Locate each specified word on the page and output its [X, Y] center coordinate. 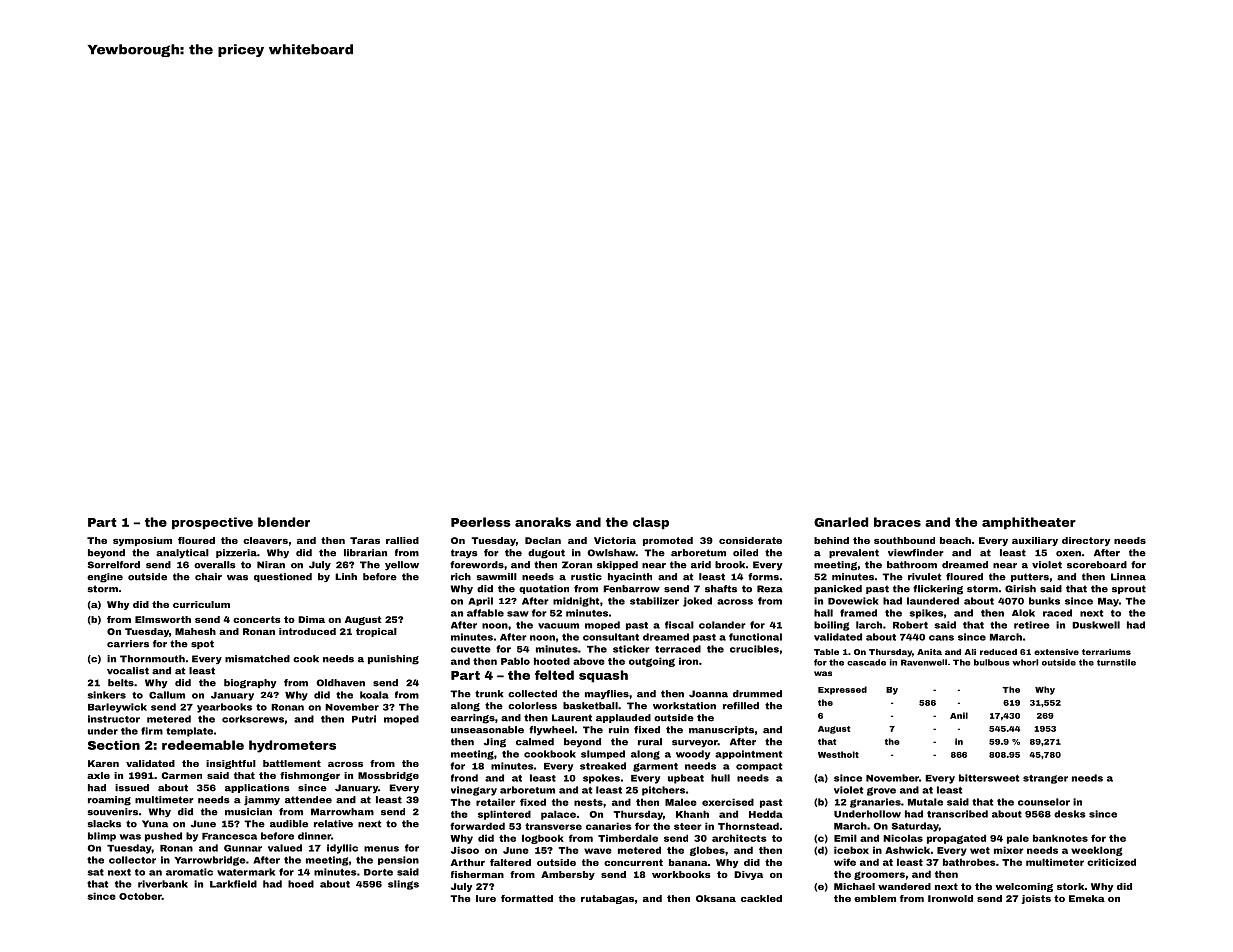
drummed [757, 694]
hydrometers [292, 746]
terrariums [1106, 652]
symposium [142, 541]
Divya [748, 875]
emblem [875, 898]
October [140, 896]
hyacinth [630, 578]
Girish [1020, 589]
